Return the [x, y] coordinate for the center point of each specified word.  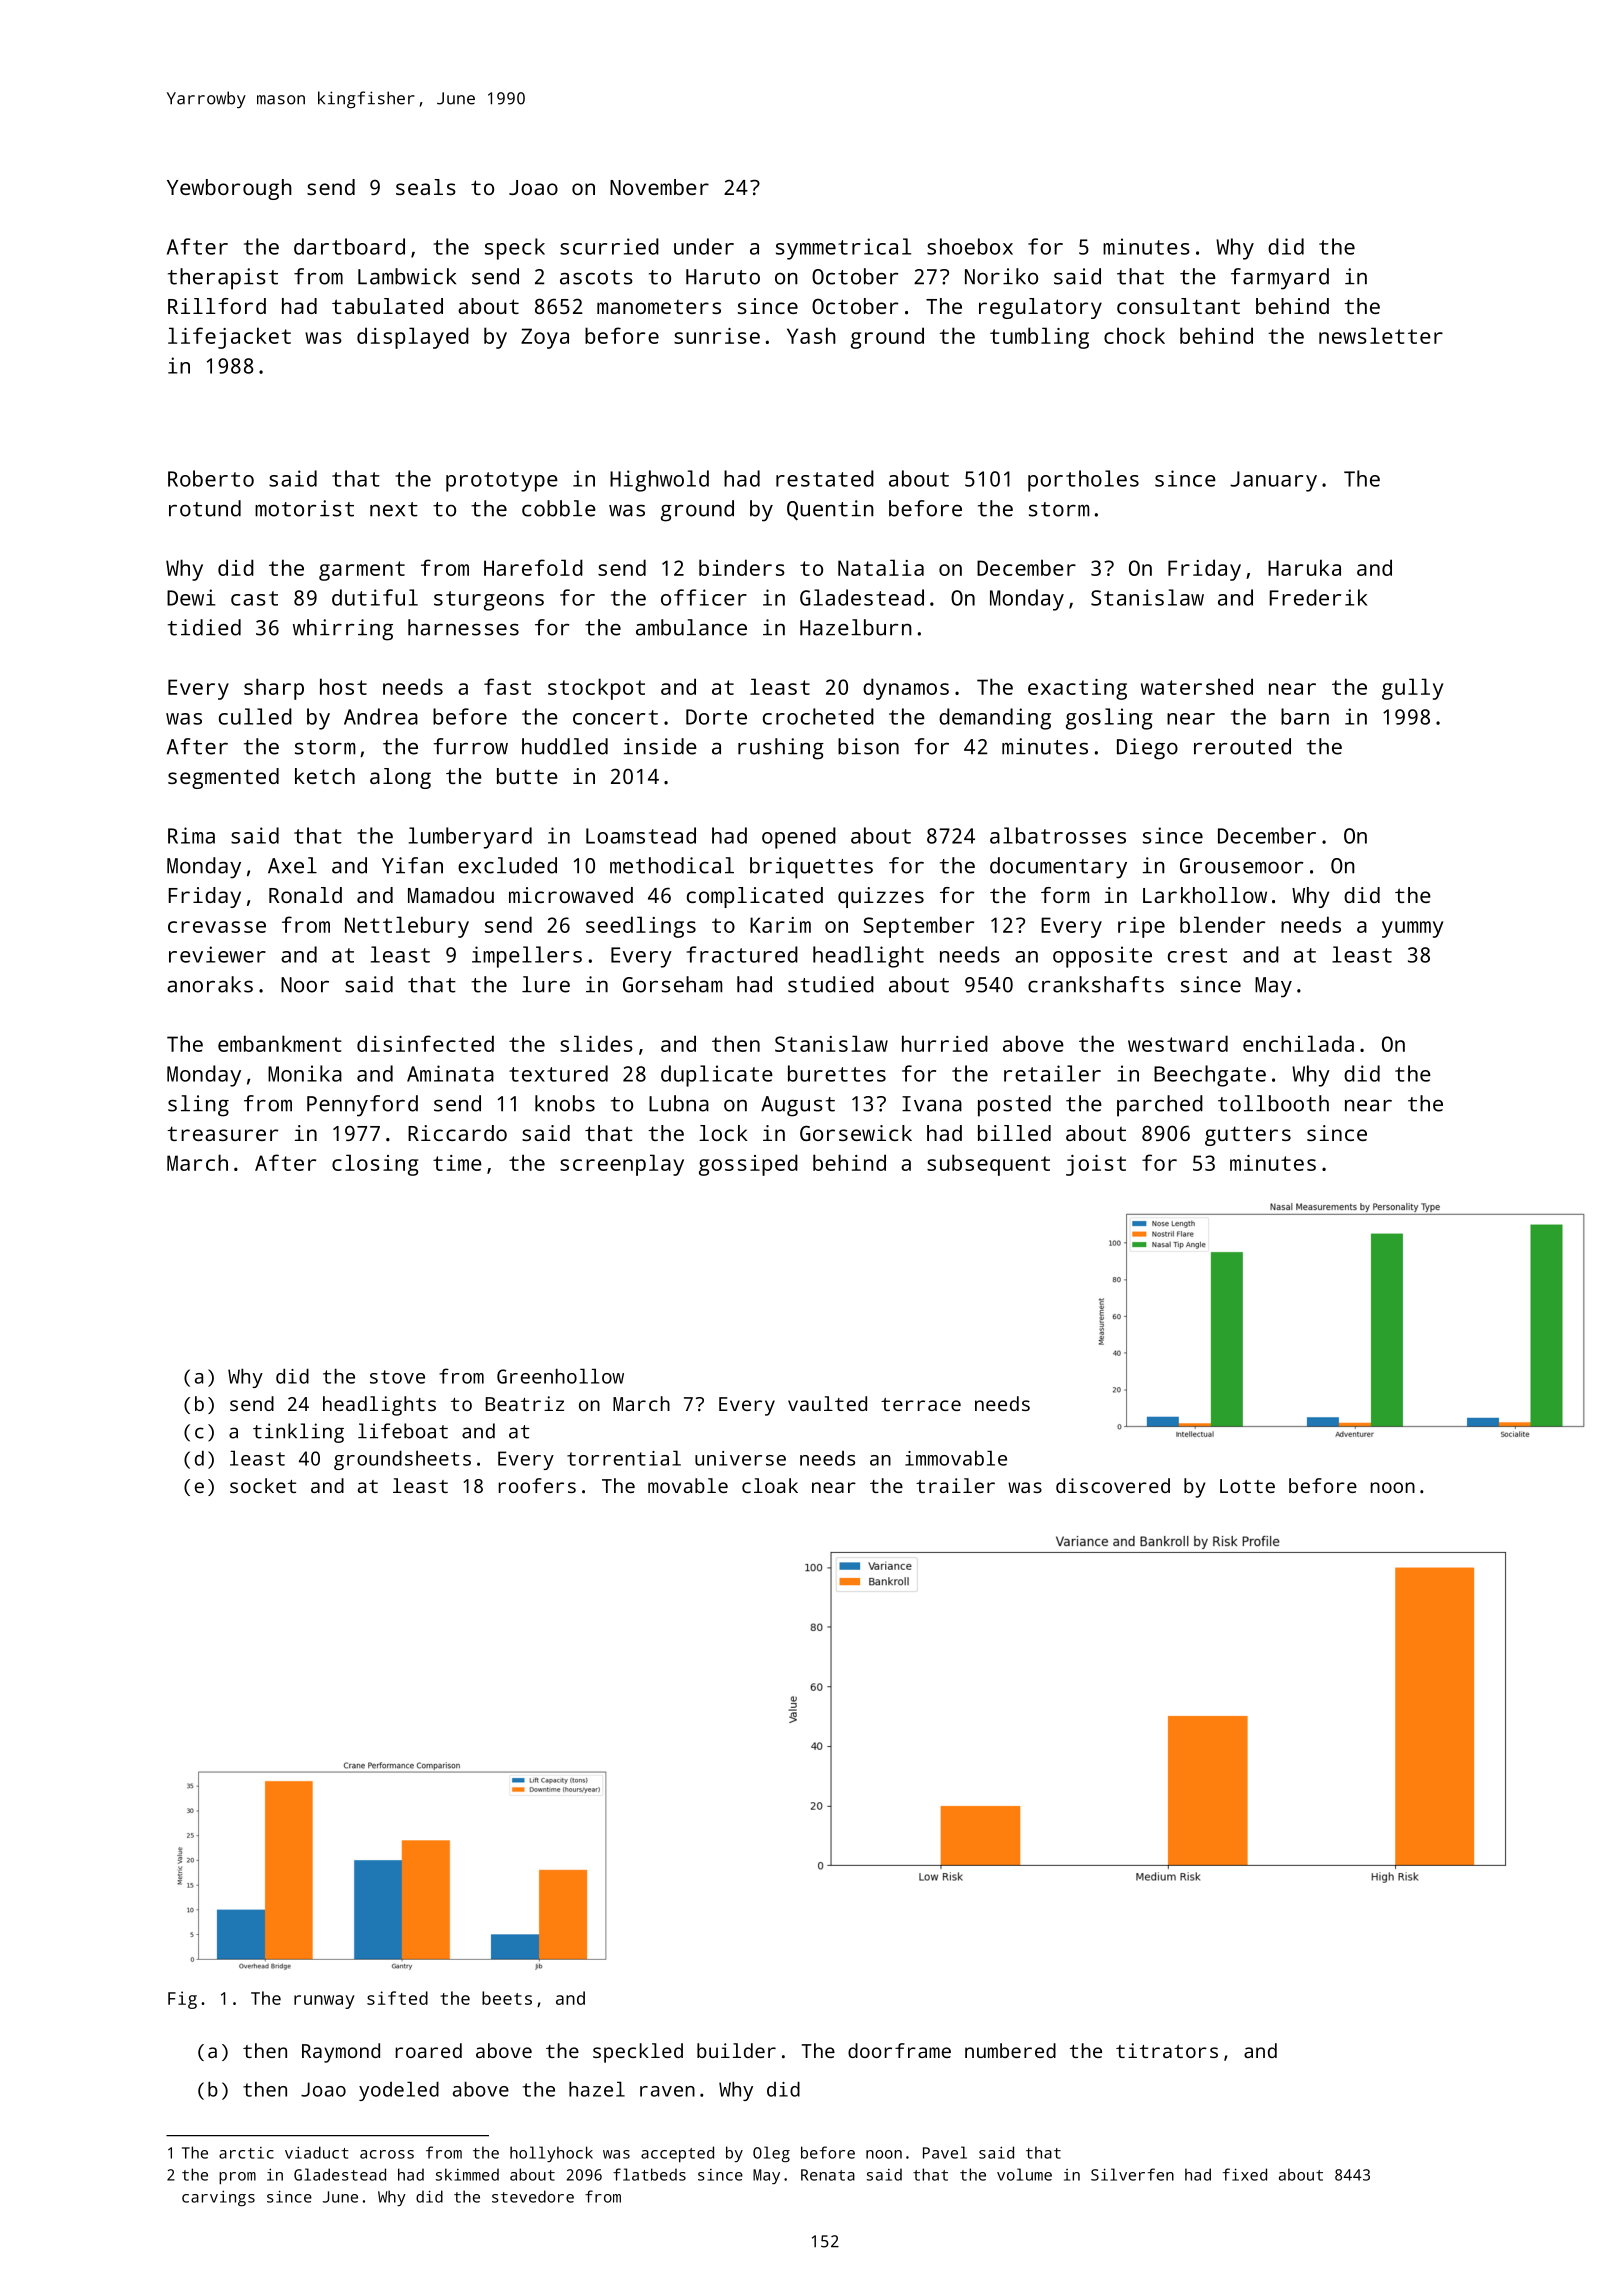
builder [736, 2050]
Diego [1147, 749]
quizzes [881, 897]
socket [263, 1485]
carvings [218, 2198]
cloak [770, 1485]
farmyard [1280, 279]
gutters [1248, 1136]
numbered [1010, 2050]
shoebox [970, 246]
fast [507, 686]
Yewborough [229, 189]
